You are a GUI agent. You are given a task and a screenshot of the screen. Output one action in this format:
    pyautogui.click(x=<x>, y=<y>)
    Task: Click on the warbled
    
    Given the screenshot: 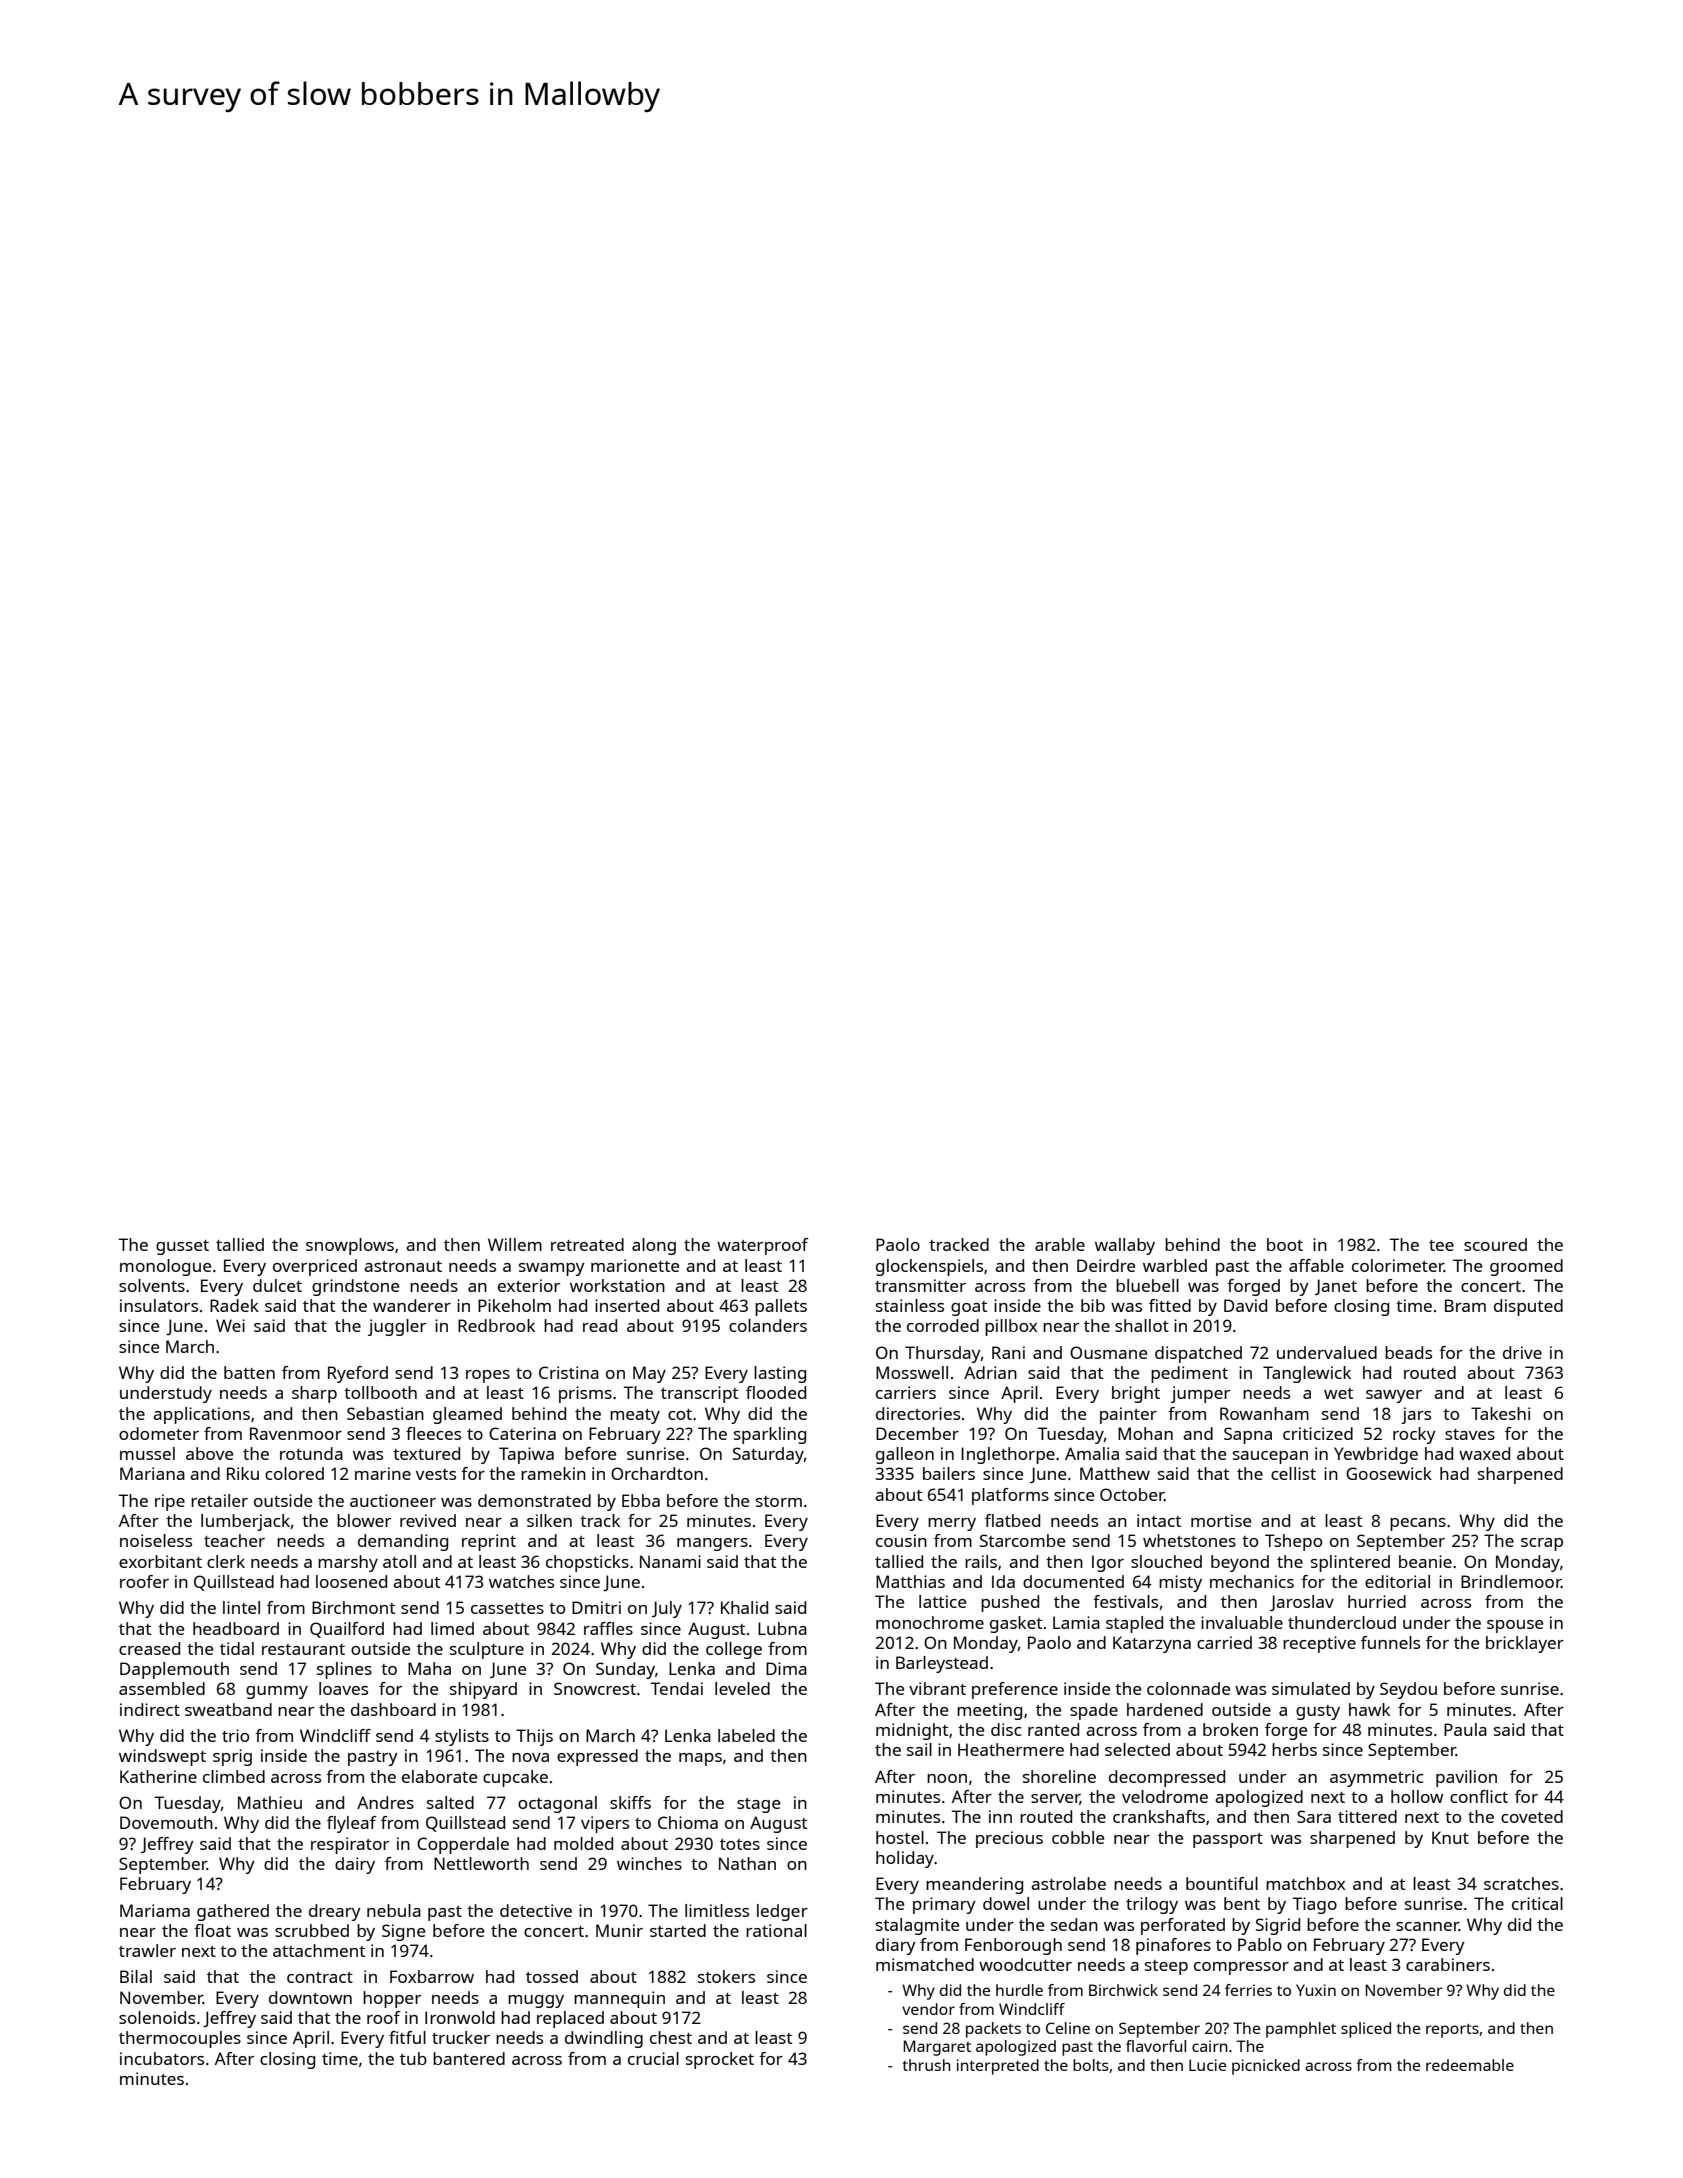 What is the action you would take?
    pyautogui.click(x=1175, y=1265)
